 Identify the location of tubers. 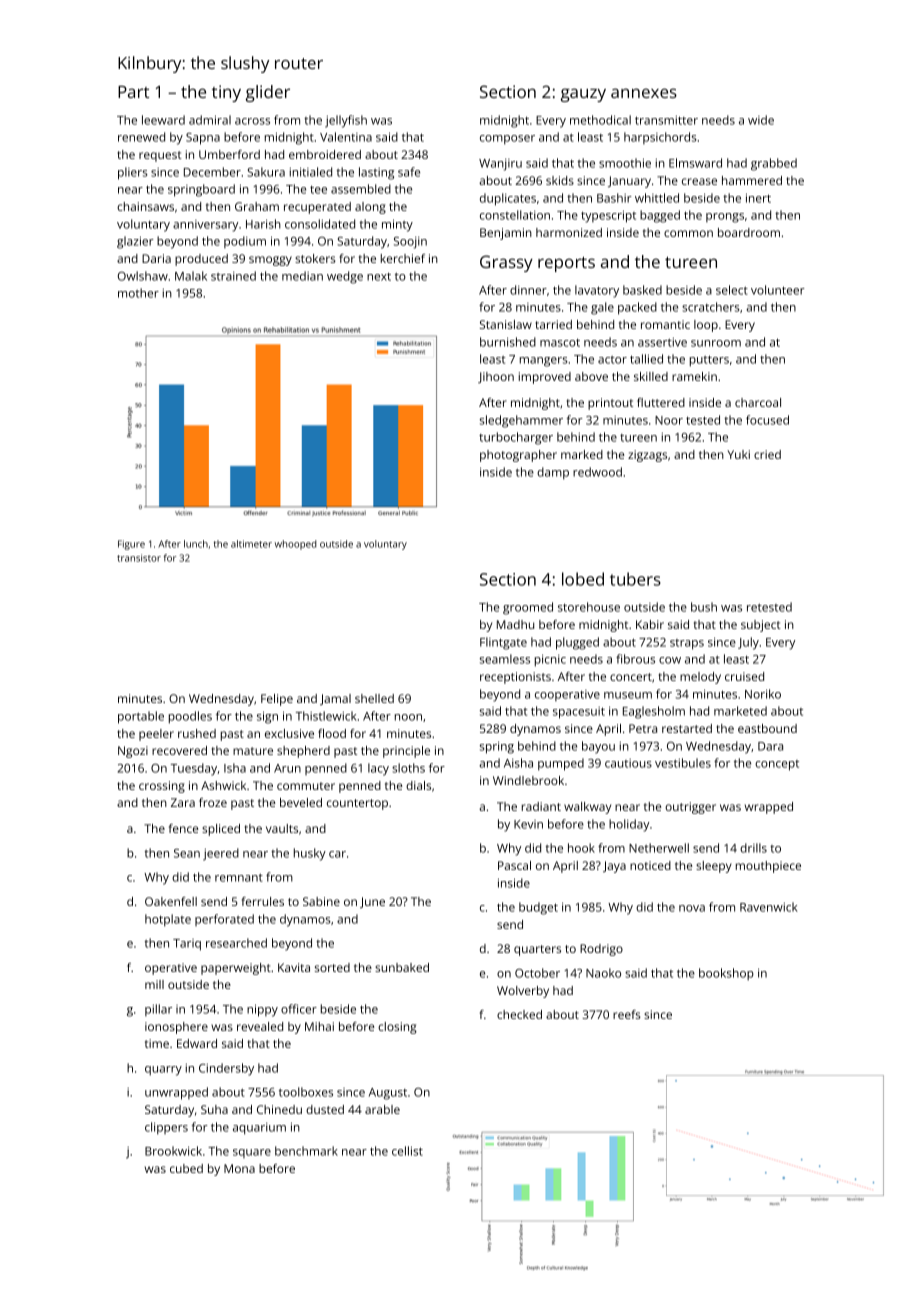
(635, 579).
